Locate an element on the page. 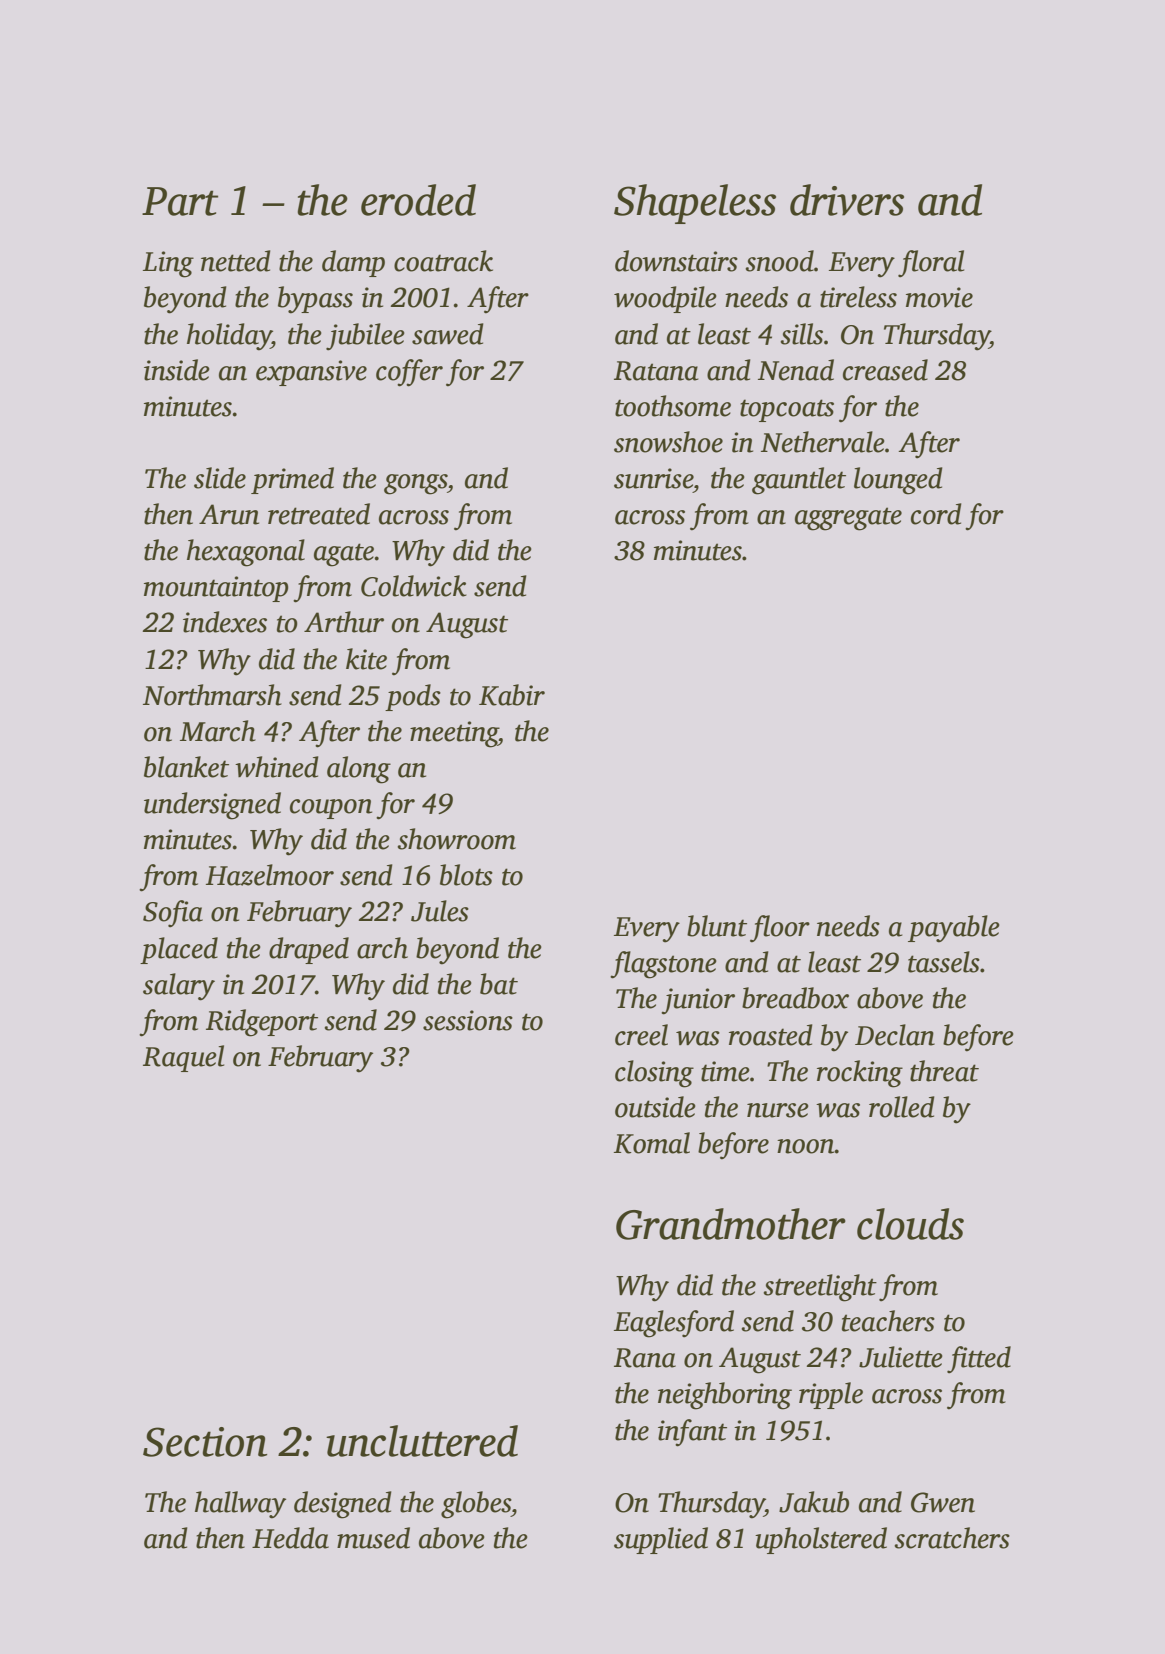 The width and height of the image is (1165, 1654). eroded is located at coordinates (418, 200).
